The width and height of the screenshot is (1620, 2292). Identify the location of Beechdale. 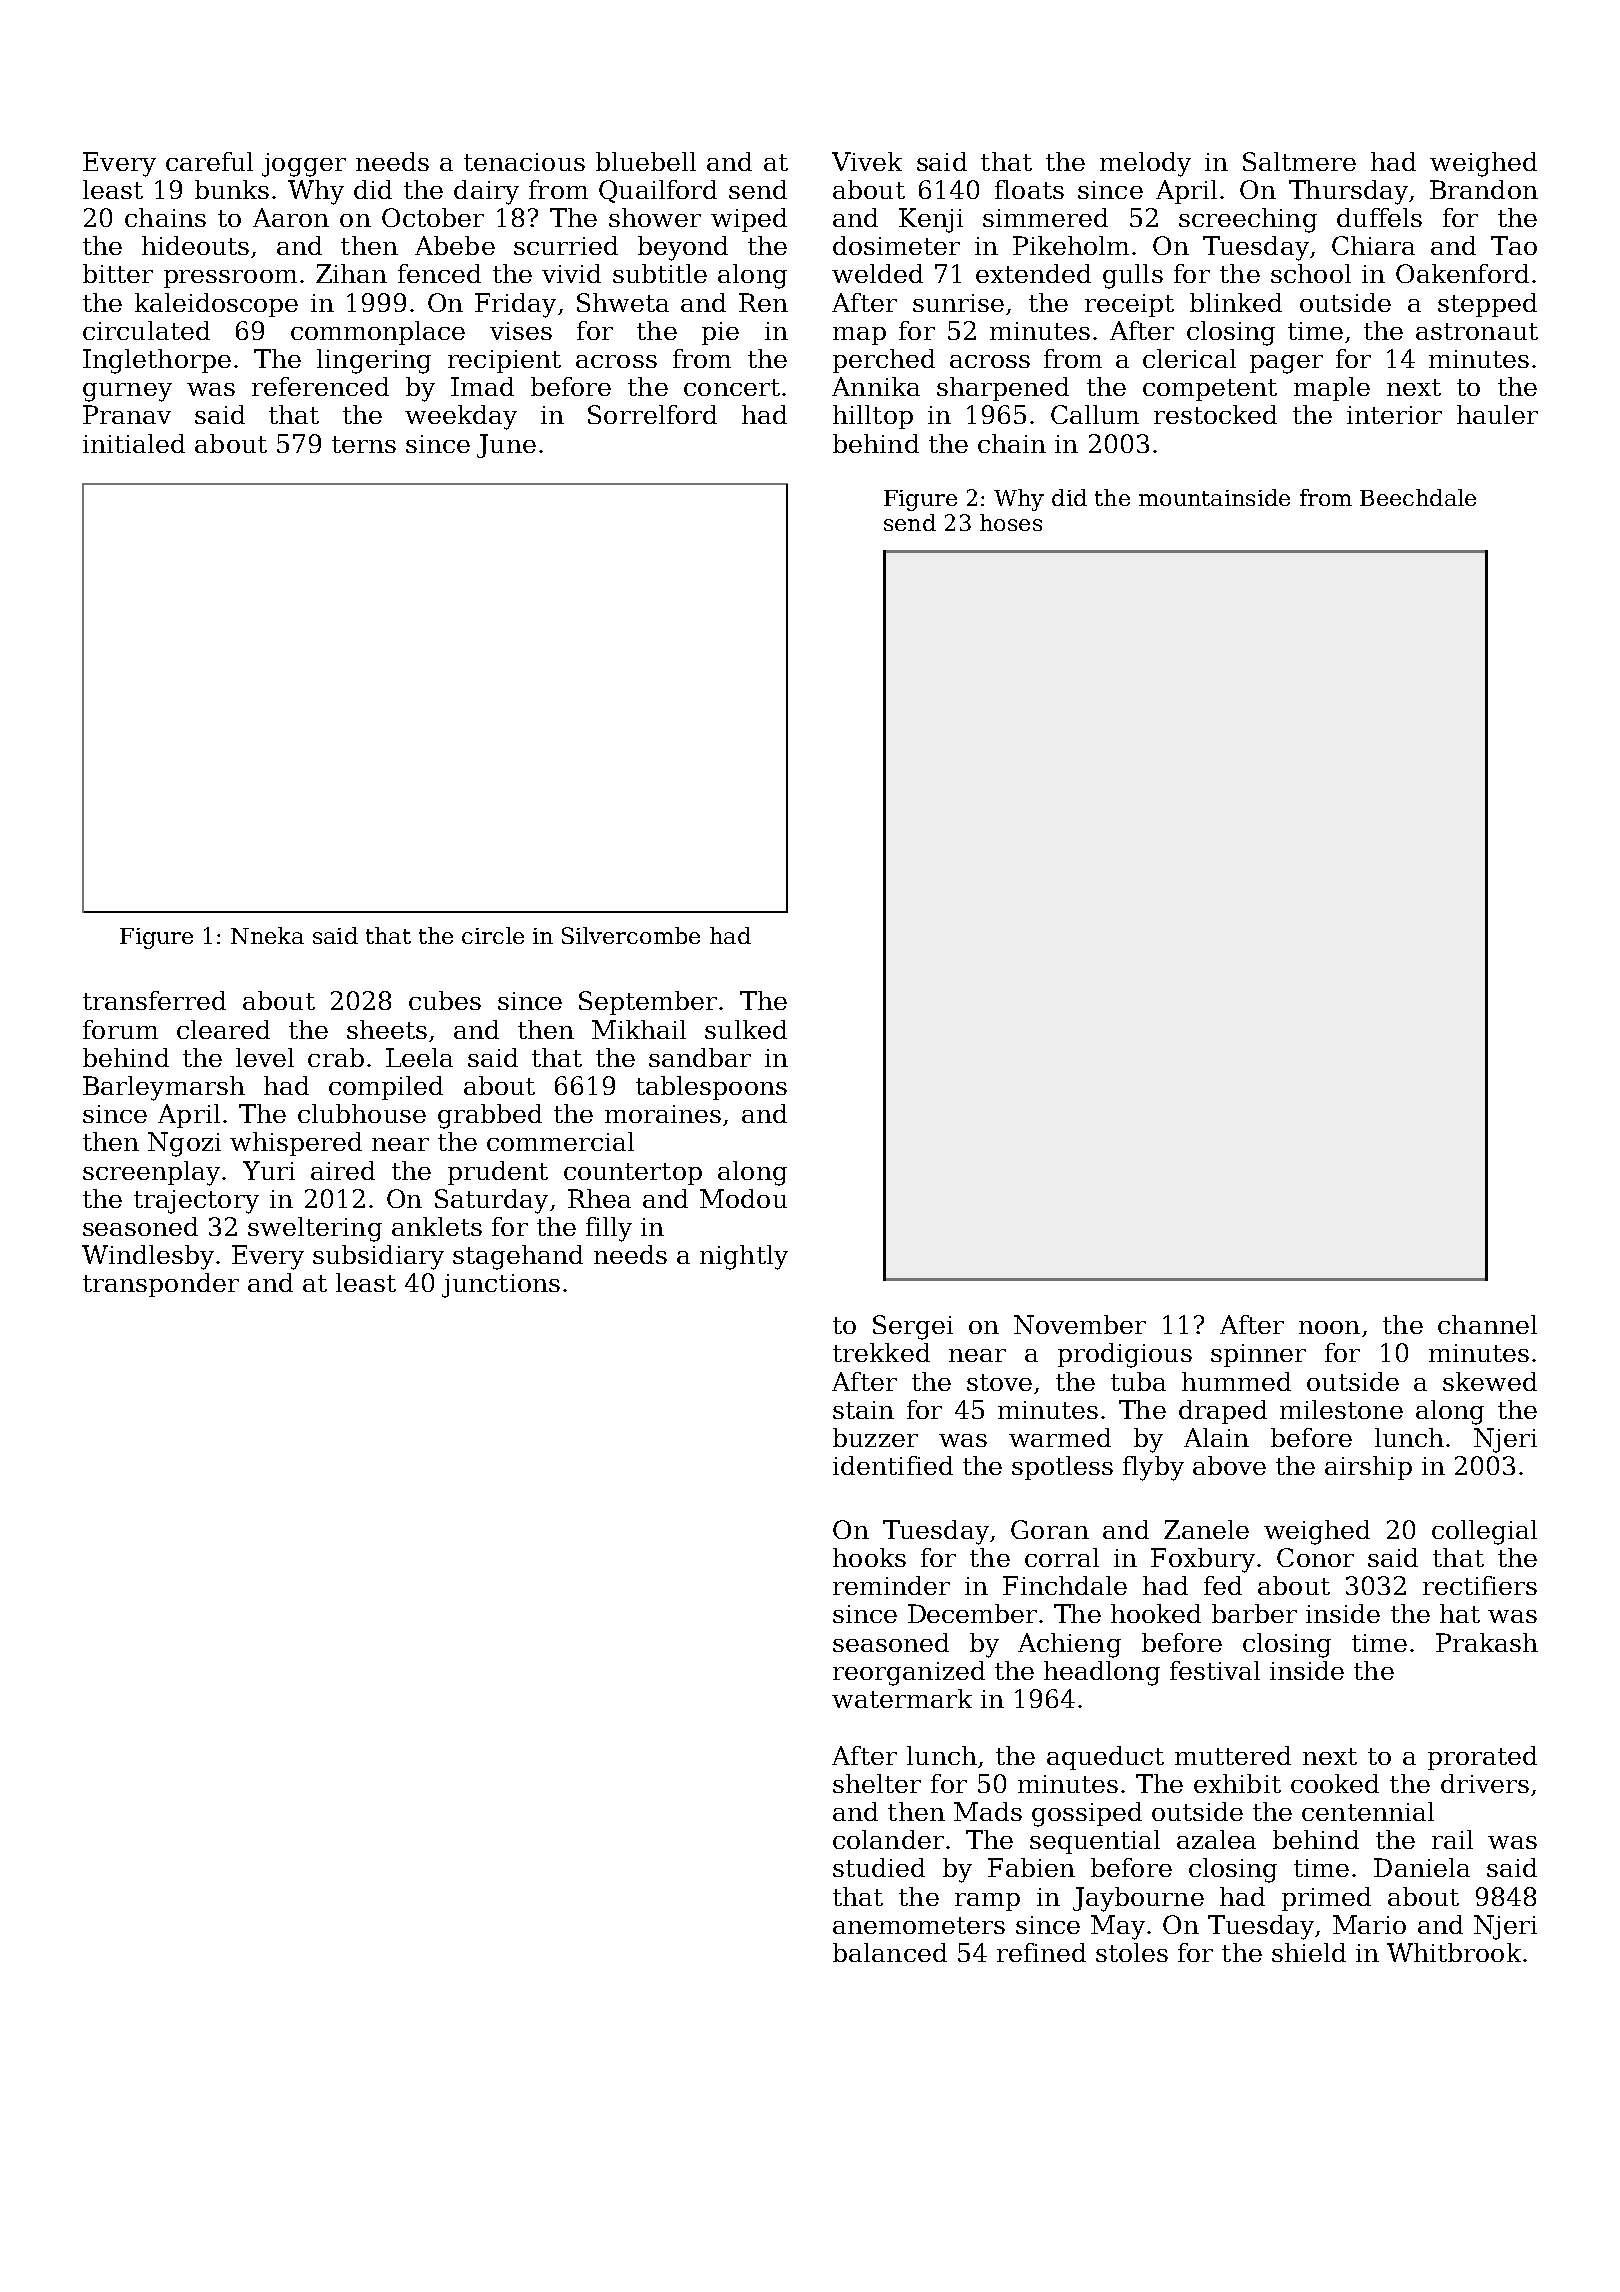
(1418, 497).
